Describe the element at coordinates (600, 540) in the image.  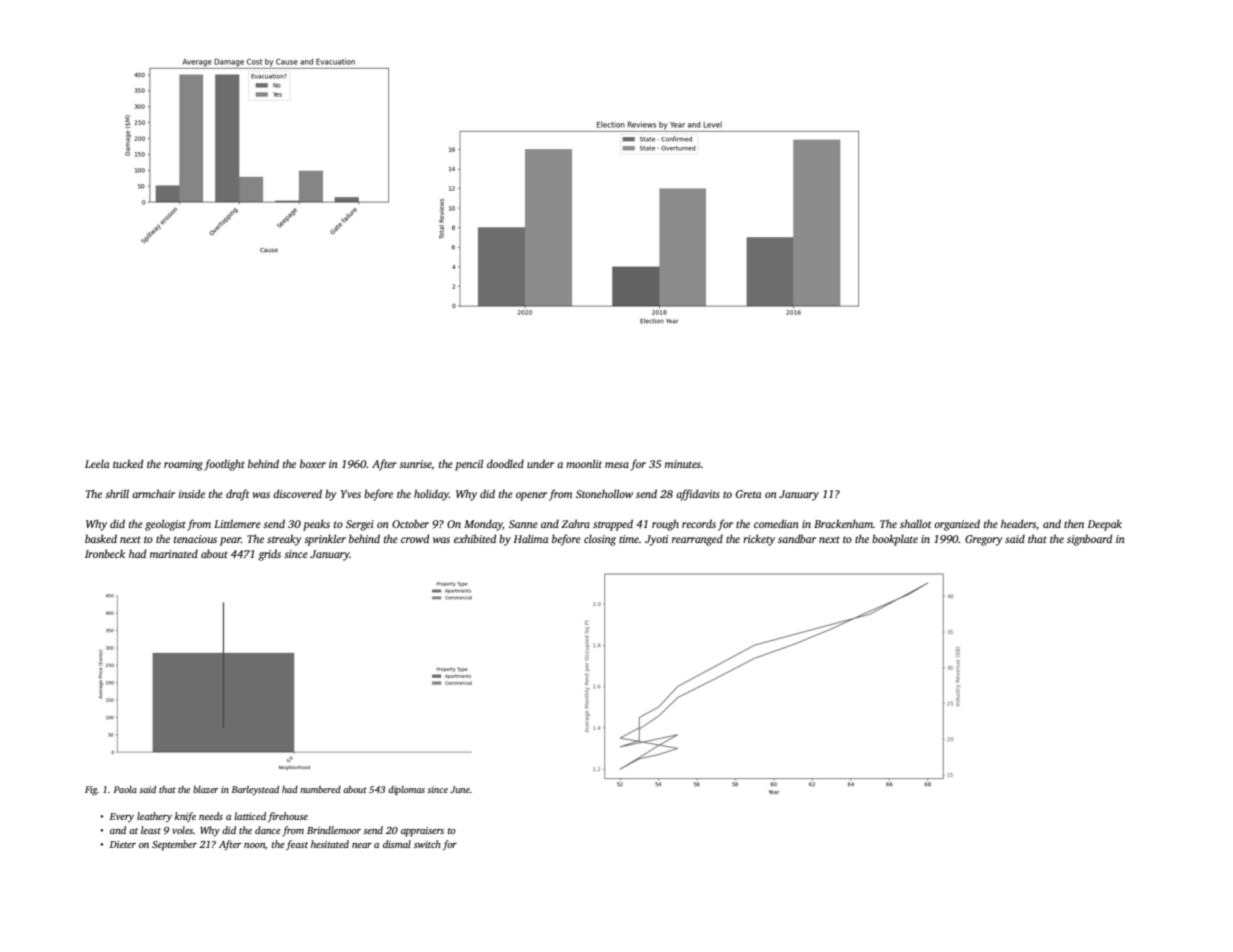
I see `closing` at that location.
